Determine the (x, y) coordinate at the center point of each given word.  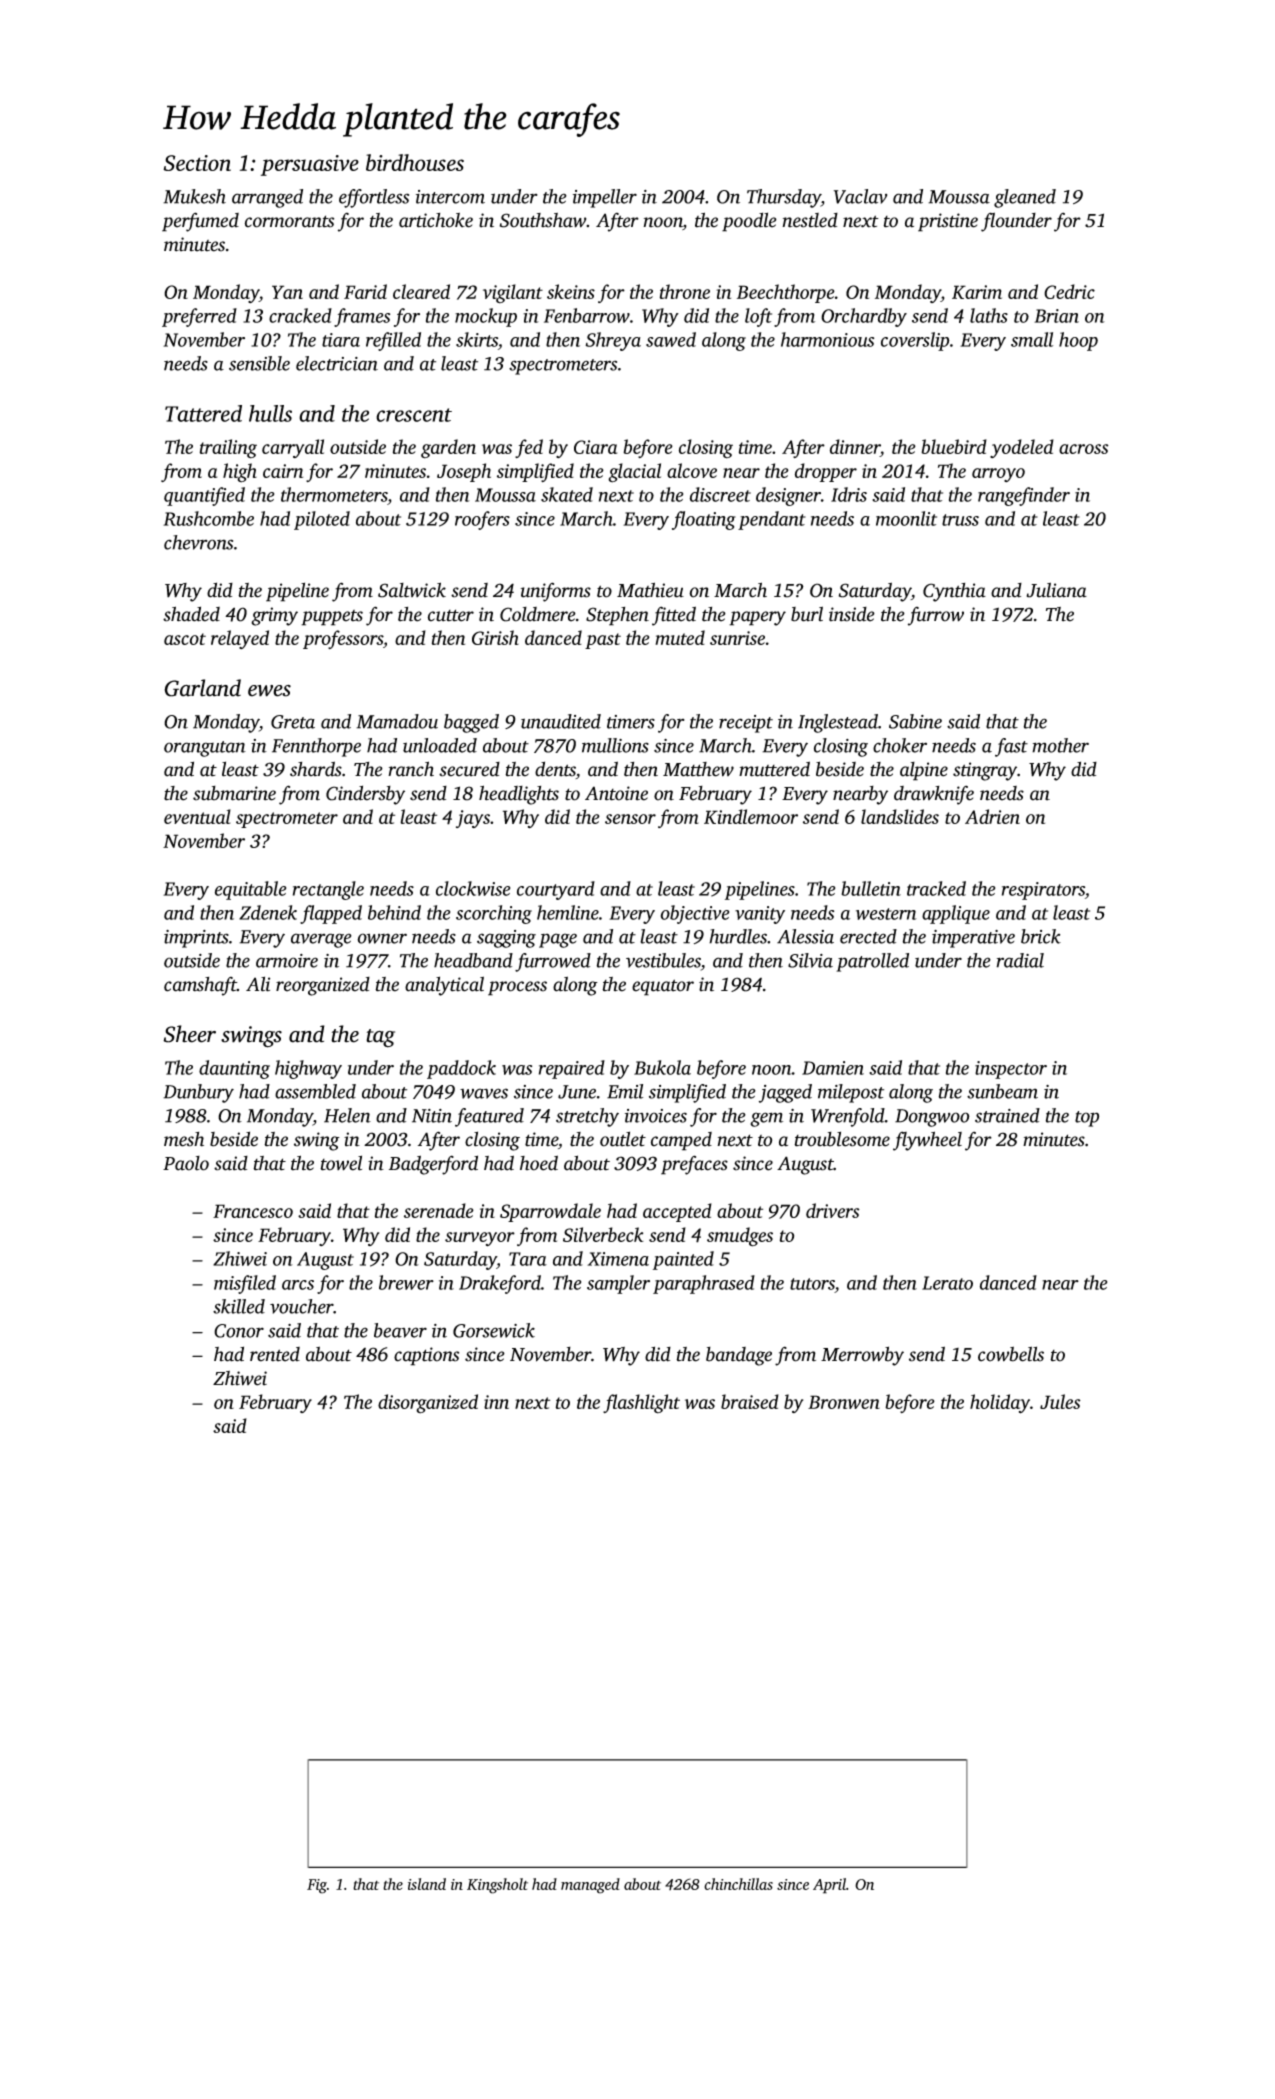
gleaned (1025, 198)
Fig (317, 1886)
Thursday (784, 198)
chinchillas (738, 1884)
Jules (1060, 1401)
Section (197, 163)
